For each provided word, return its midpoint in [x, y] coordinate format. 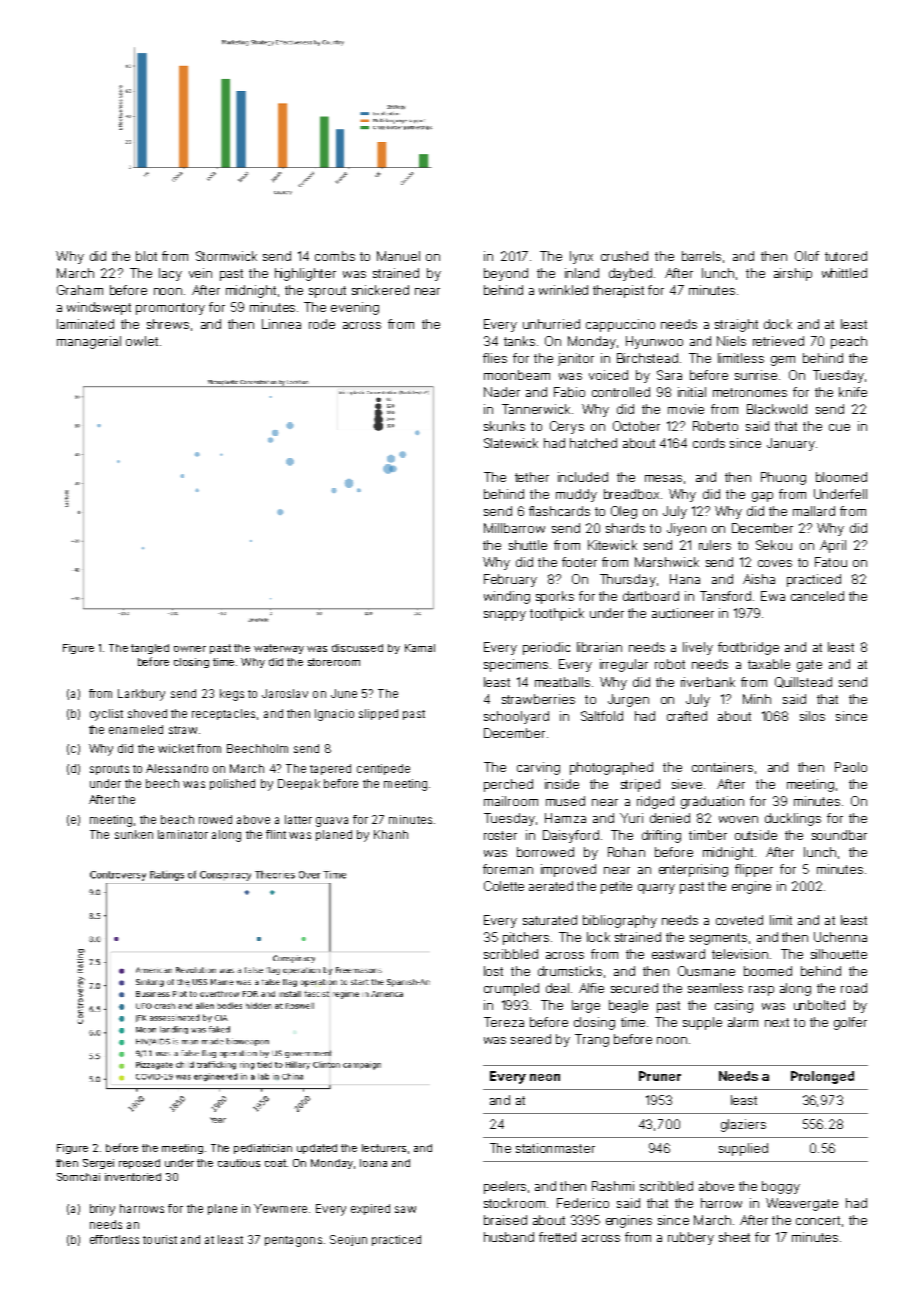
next [777, 1022]
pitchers [526, 938]
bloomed [841, 477]
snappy [505, 616]
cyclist [106, 715]
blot [146, 256]
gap [762, 497]
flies [495, 358]
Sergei [98, 1164]
